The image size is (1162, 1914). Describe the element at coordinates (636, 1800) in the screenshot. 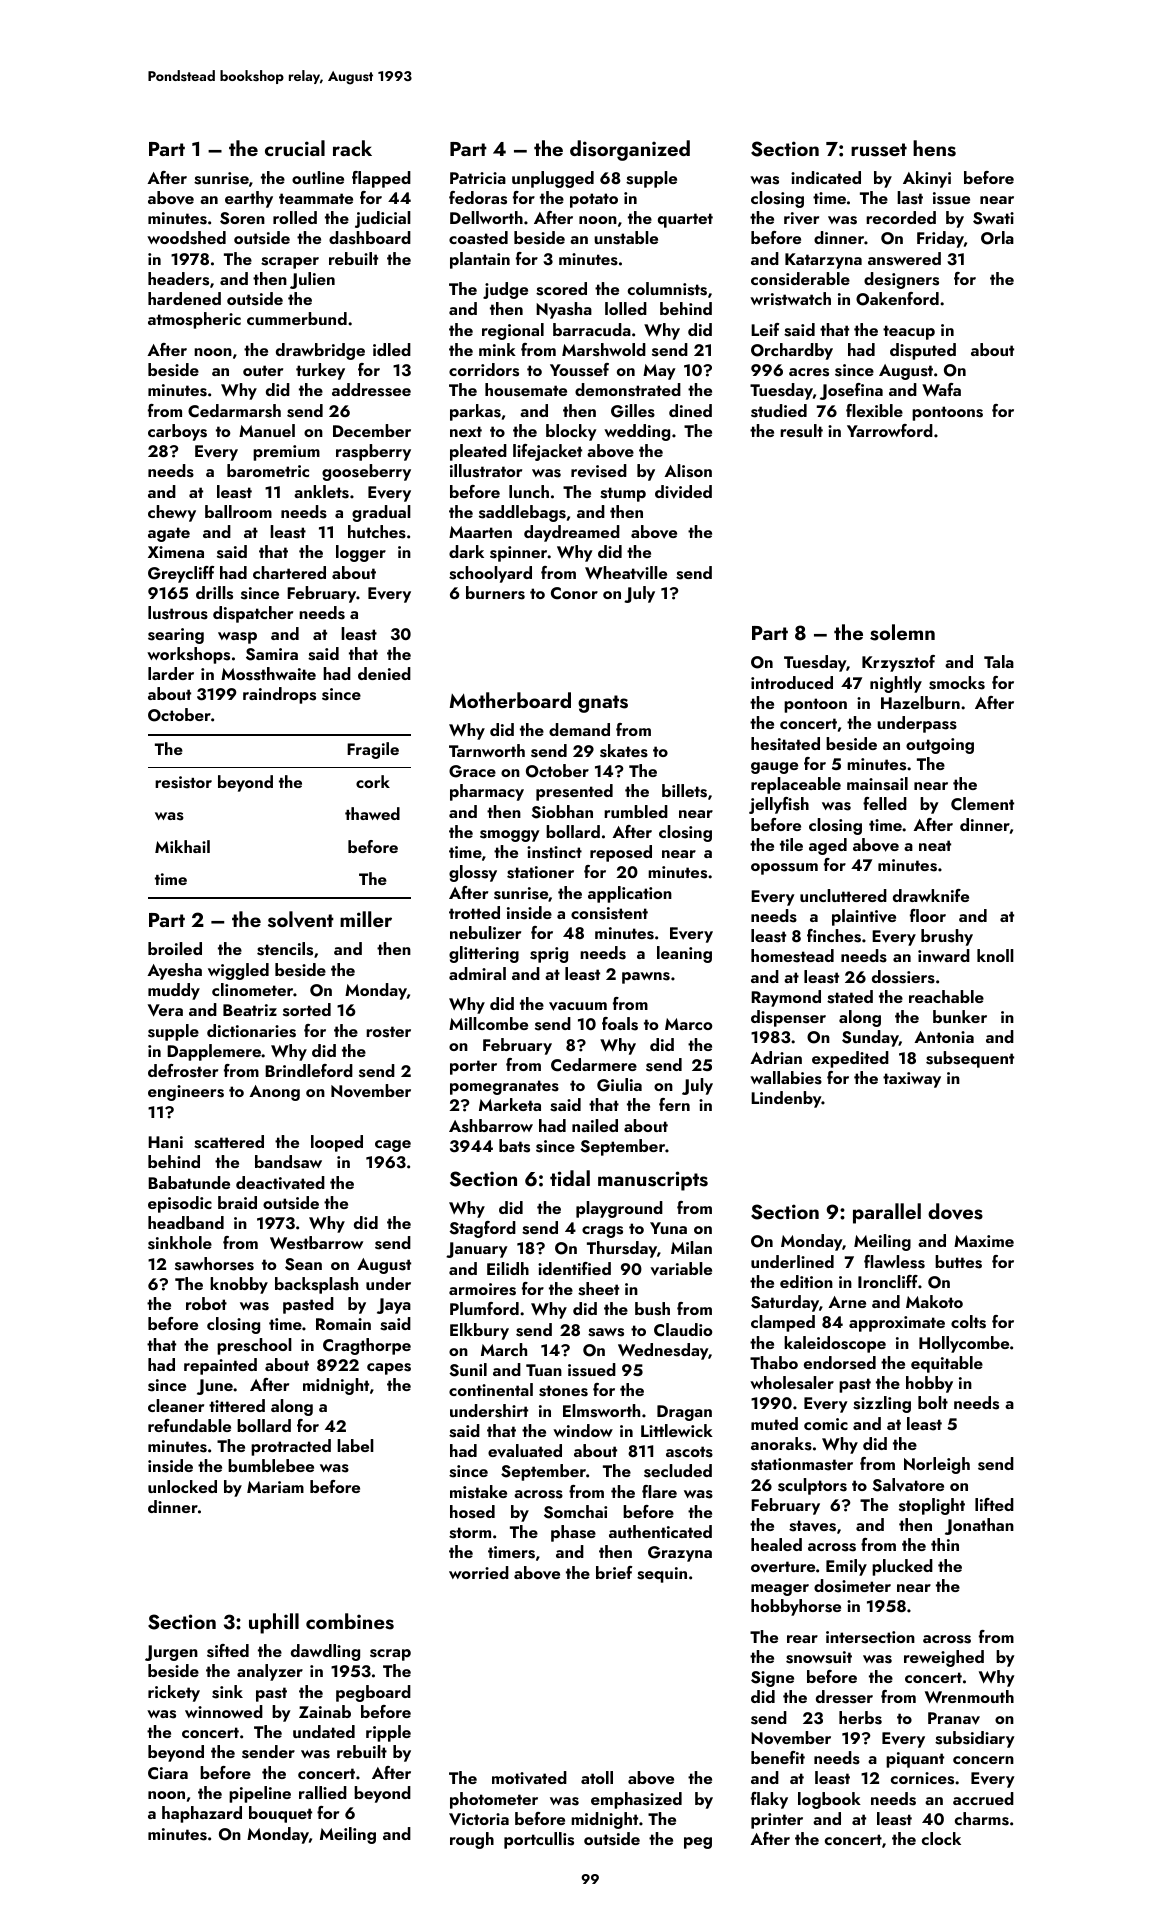

I see `emphasized` at that location.
